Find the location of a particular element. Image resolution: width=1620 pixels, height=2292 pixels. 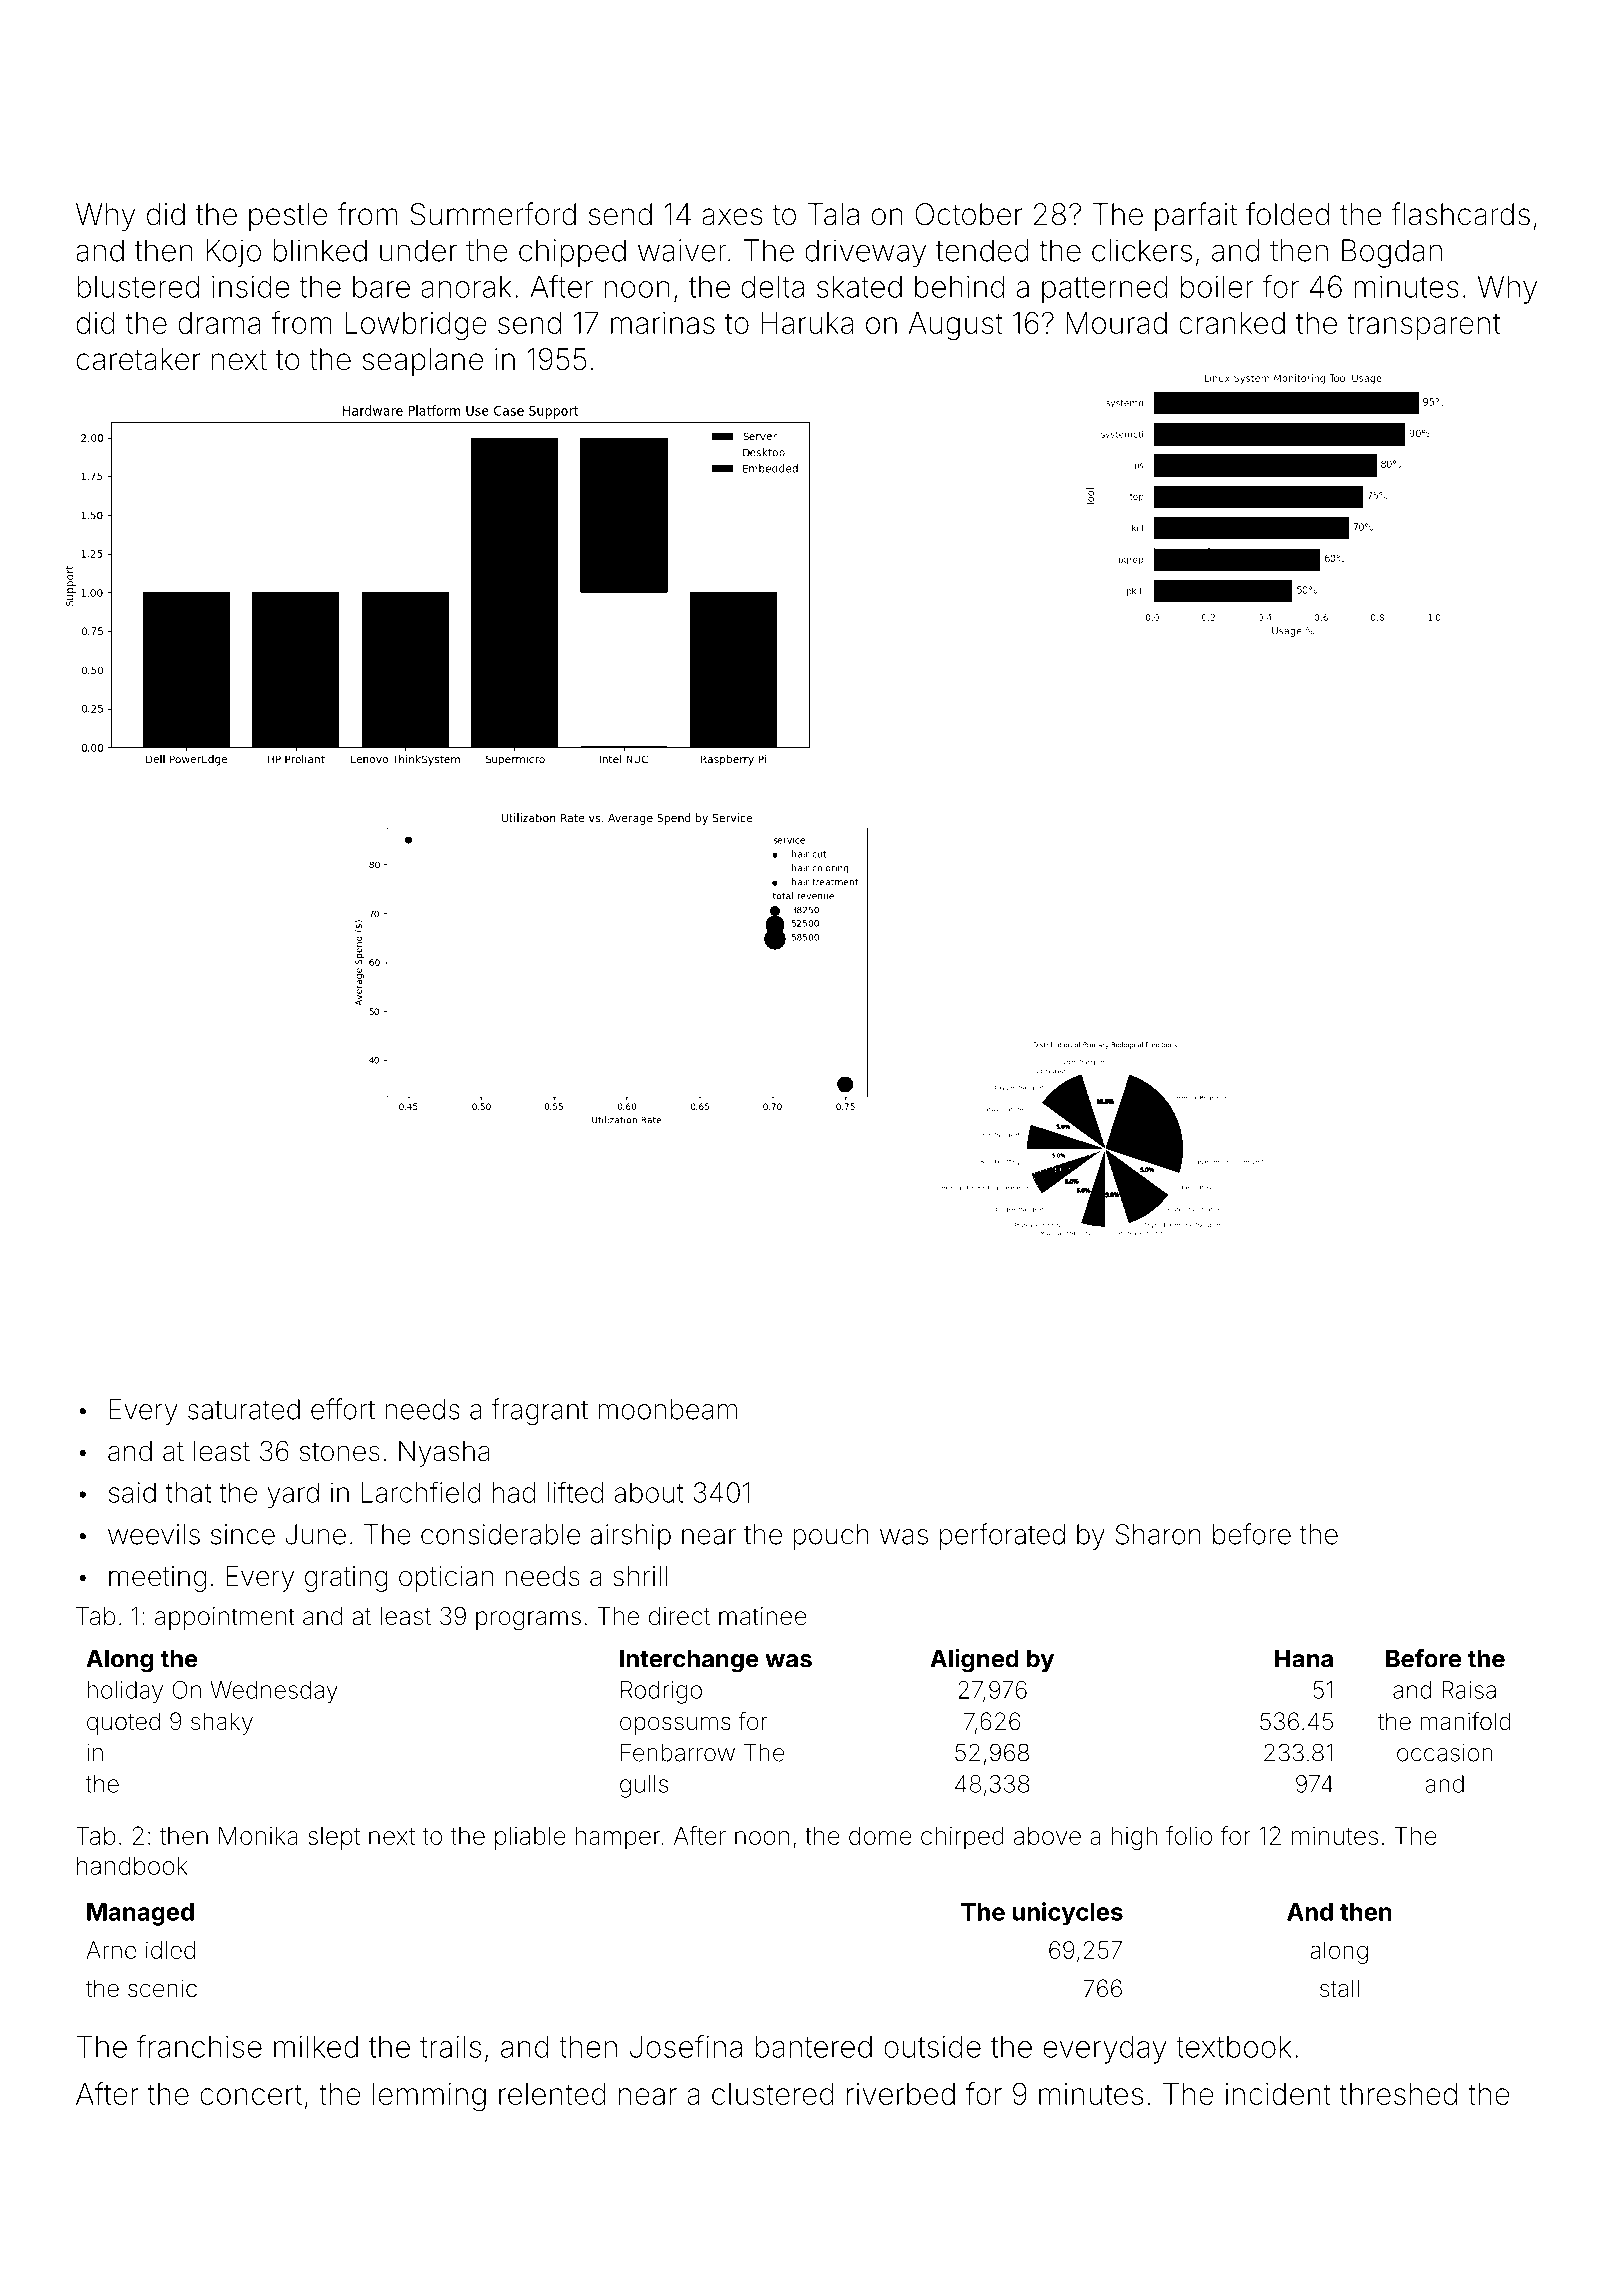

flashcards is located at coordinates (1460, 214).
